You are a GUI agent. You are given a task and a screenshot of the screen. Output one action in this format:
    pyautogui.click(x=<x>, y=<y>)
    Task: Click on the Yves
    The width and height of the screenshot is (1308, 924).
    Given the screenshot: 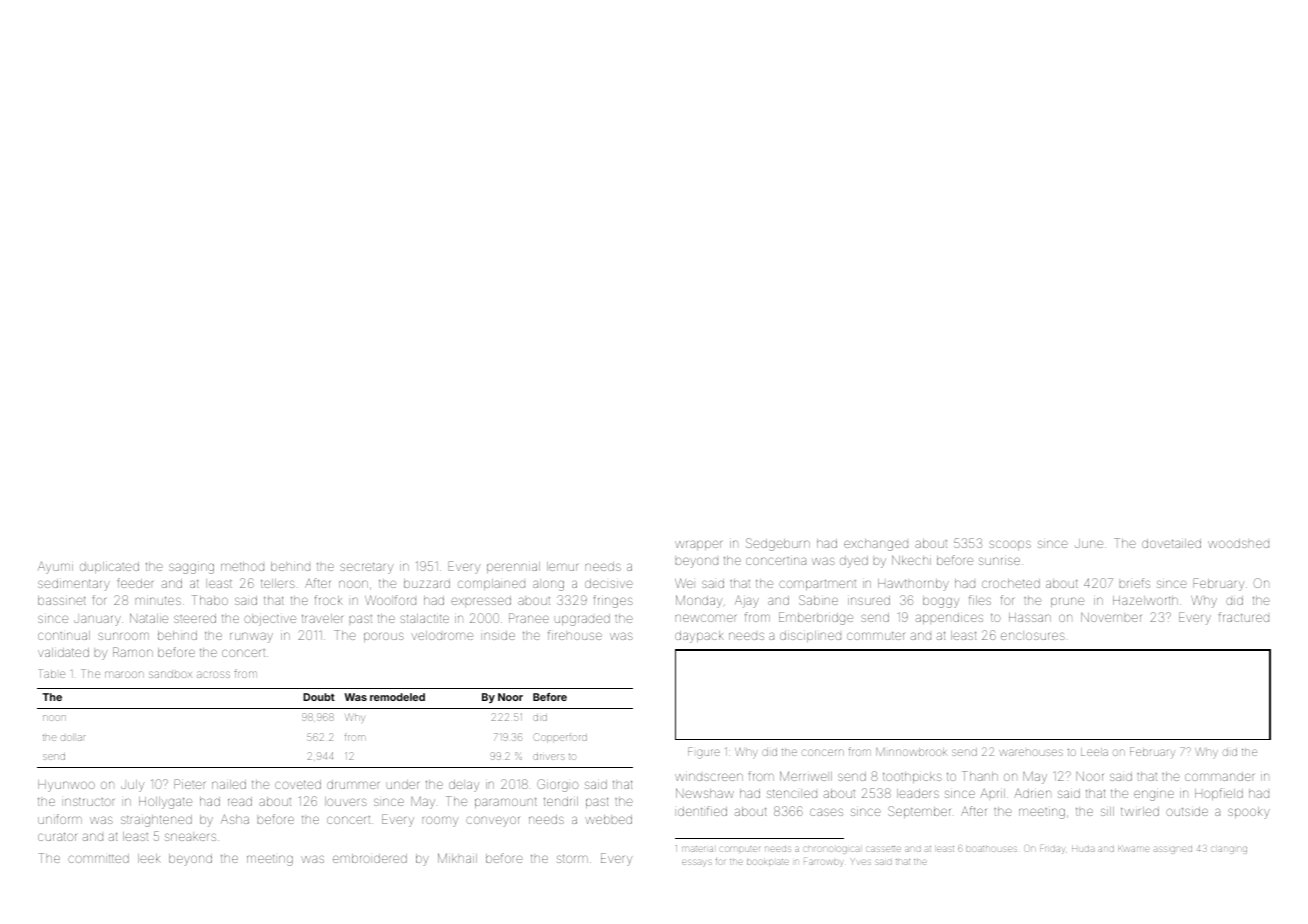 What is the action you would take?
    pyautogui.click(x=860, y=861)
